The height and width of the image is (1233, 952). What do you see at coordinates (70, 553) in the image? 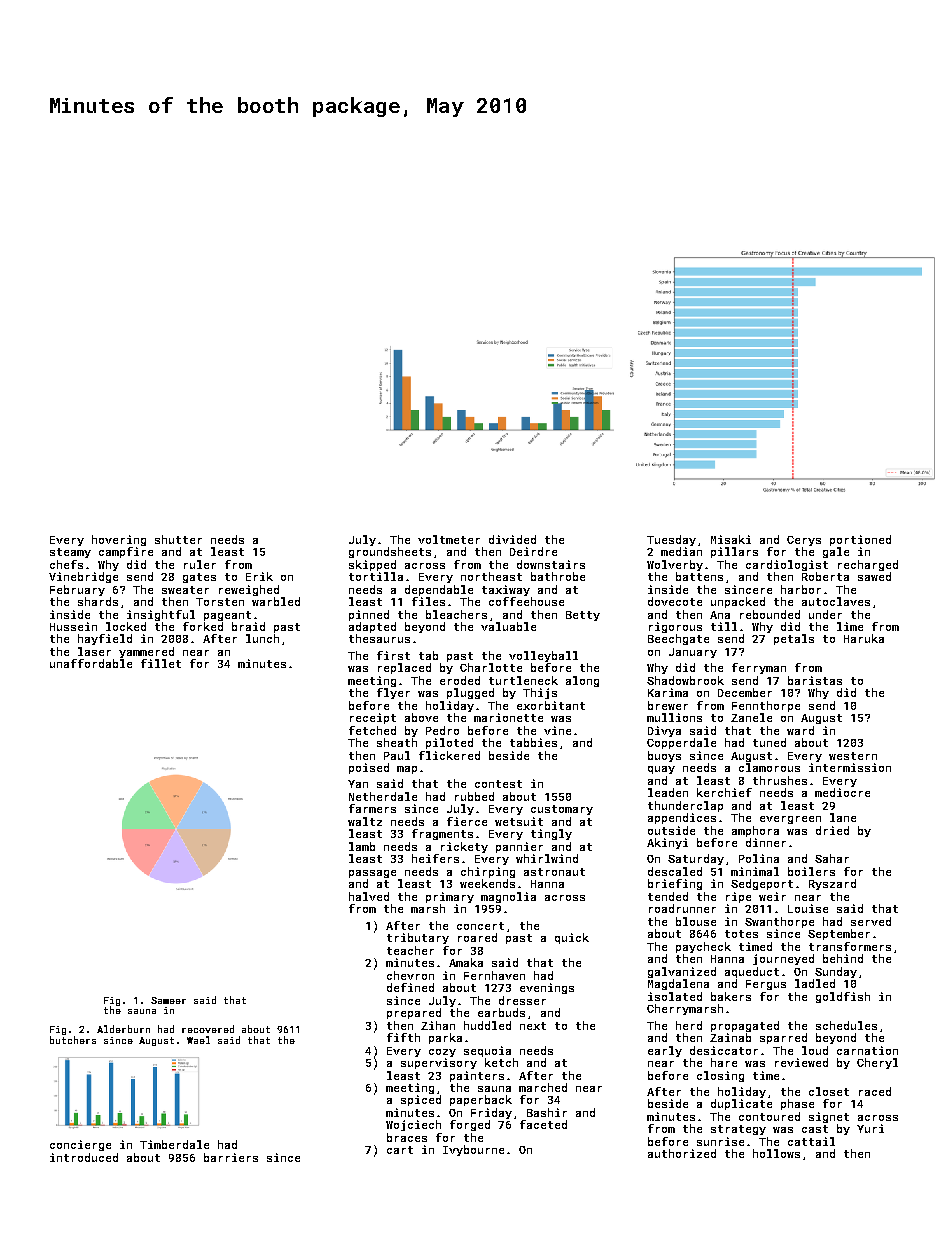
I see `steamy` at bounding box center [70, 553].
